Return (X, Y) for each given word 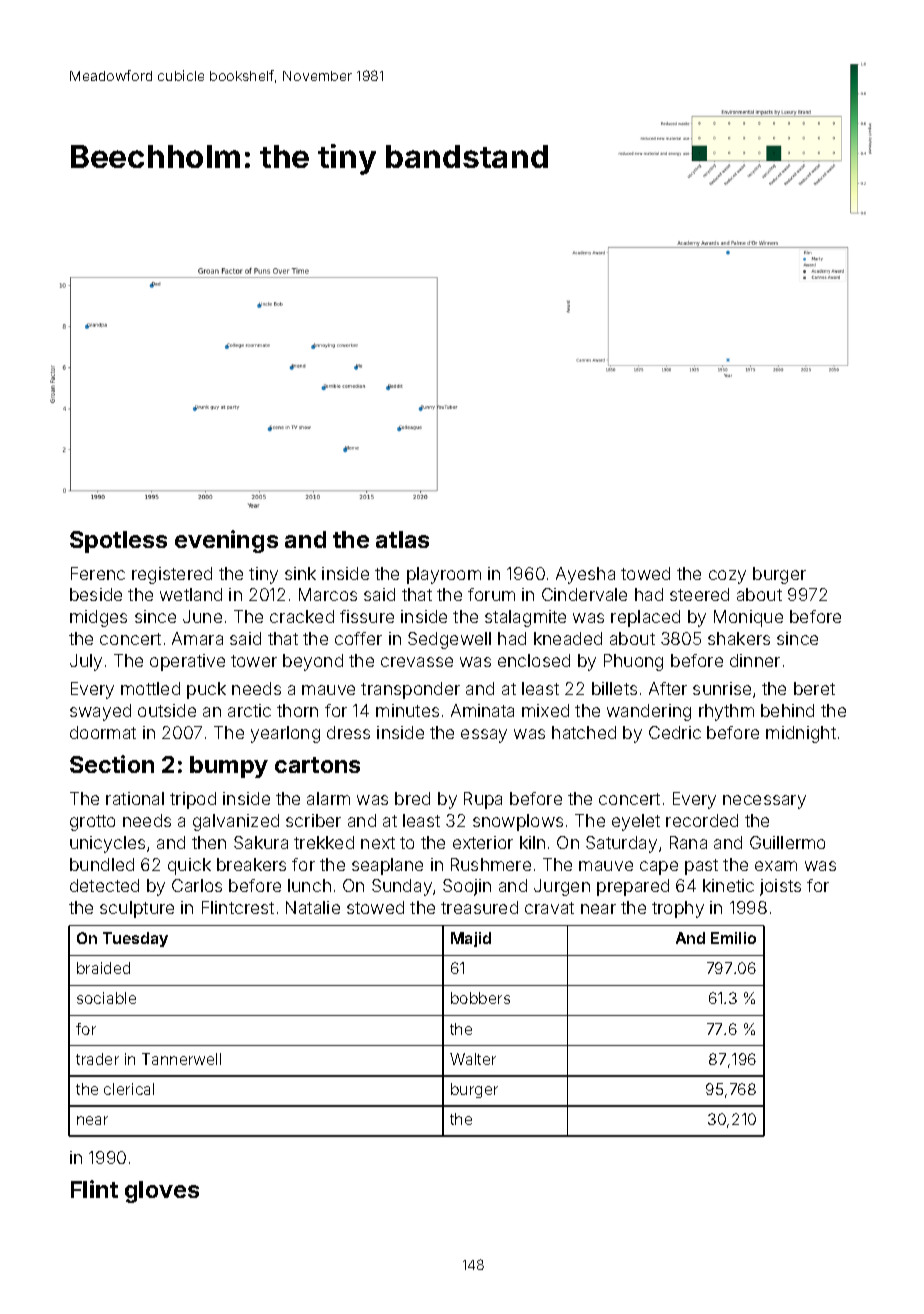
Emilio (733, 938)
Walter (473, 1059)
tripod (193, 800)
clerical (129, 1089)
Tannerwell (181, 1059)
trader (97, 1059)
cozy (727, 577)
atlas (402, 539)
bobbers (480, 998)
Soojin (467, 887)
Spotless (118, 542)
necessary (764, 802)
